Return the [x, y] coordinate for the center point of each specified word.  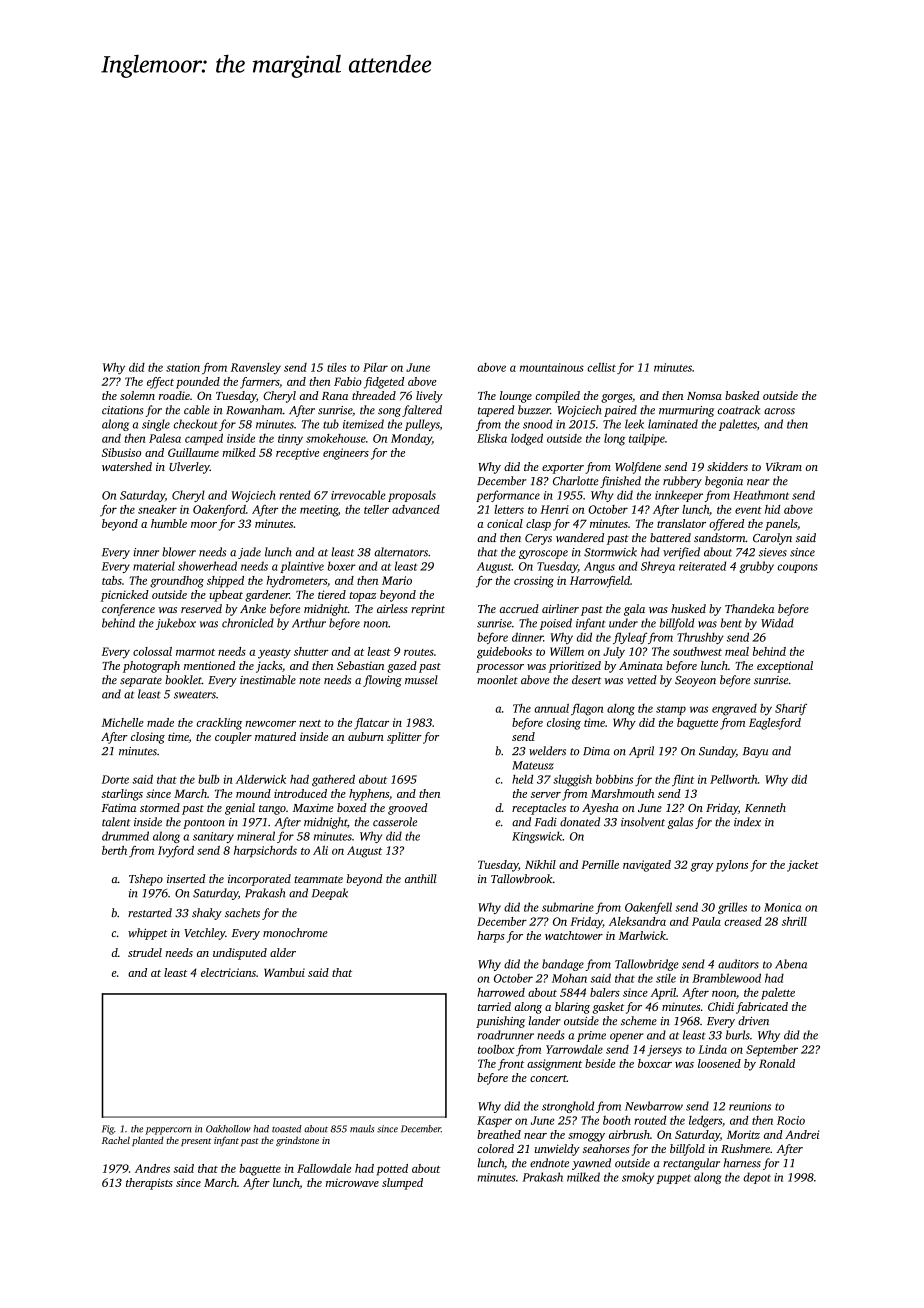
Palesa [165, 438]
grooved [408, 809]
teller [376, 509]
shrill [794, 921]
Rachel [116, 1140]
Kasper [494, 1121]
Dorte [115, 779]
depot [757, 1178]
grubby [756, 567]
